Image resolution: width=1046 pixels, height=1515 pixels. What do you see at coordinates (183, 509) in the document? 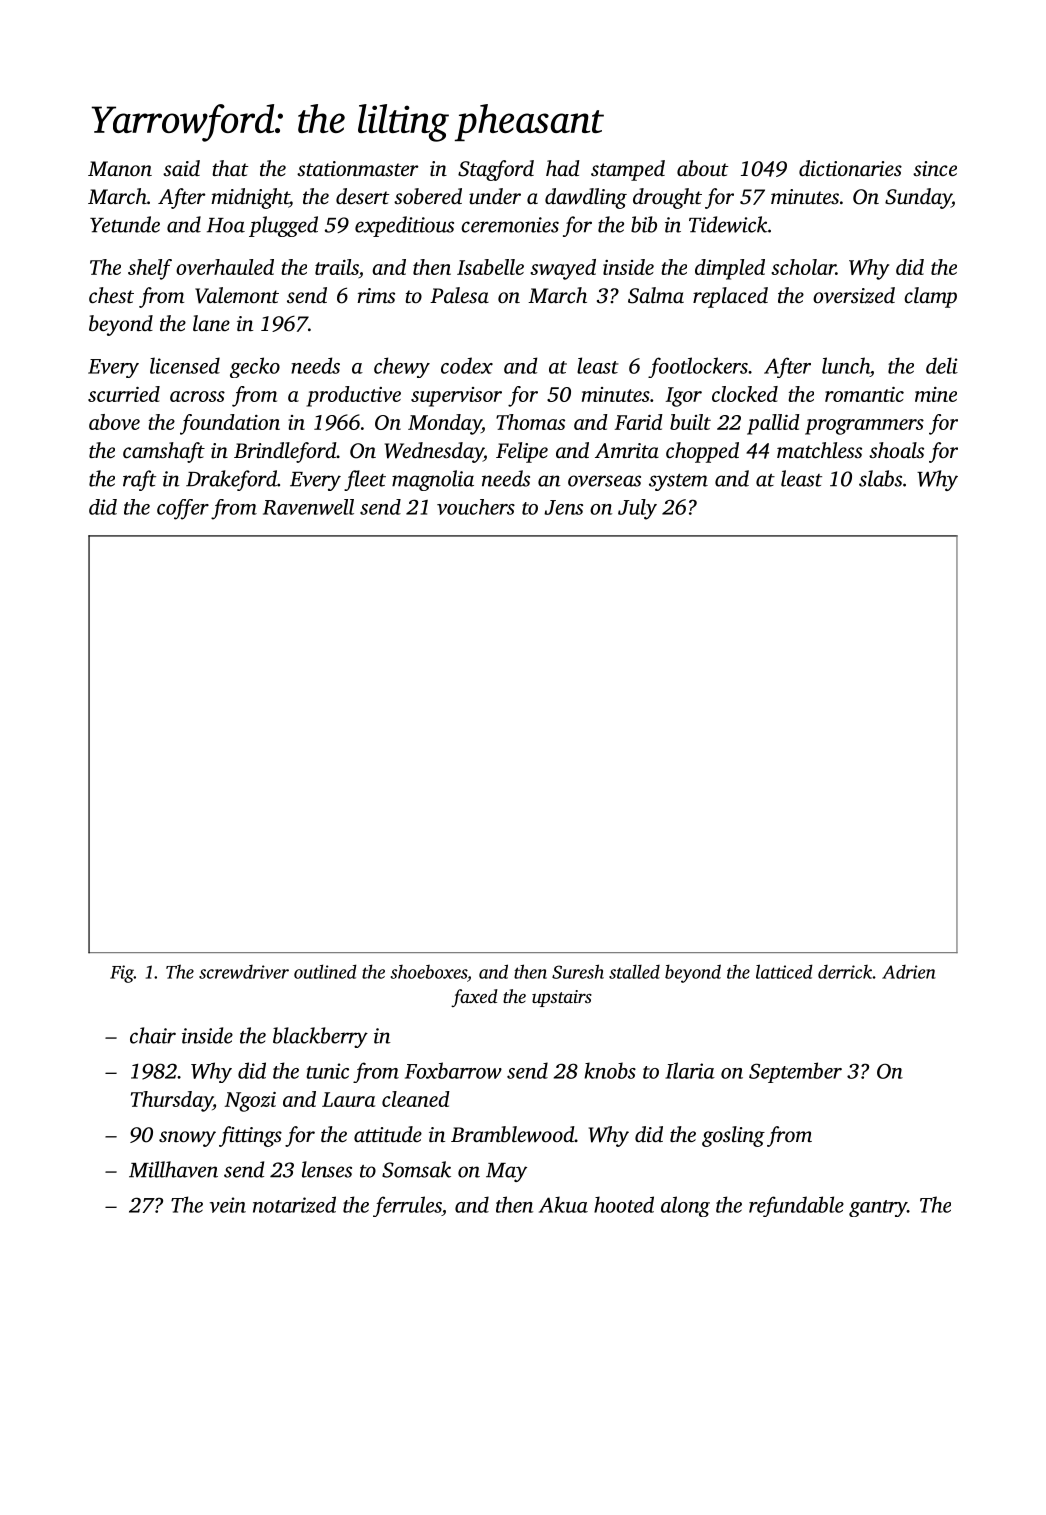
I see `coffer` at bounding box center [183, 509].
